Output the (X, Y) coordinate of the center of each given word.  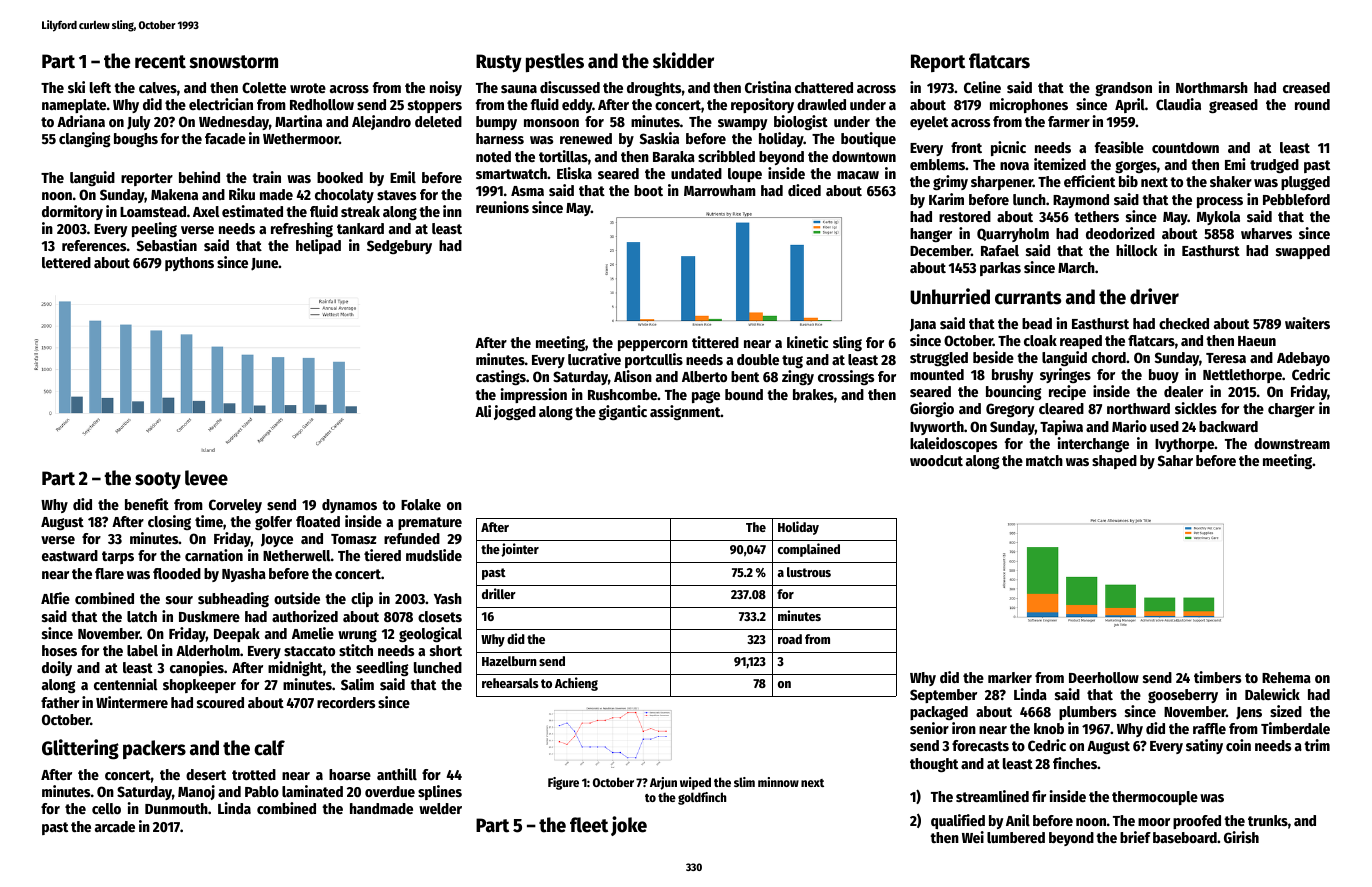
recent (160, 62)
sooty (158, 480)
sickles (1196, 408)
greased (1233, 106)
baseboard (1185, 837)
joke (629, 826)
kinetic (807, 342)
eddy (577, 106)
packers (154, 749)
